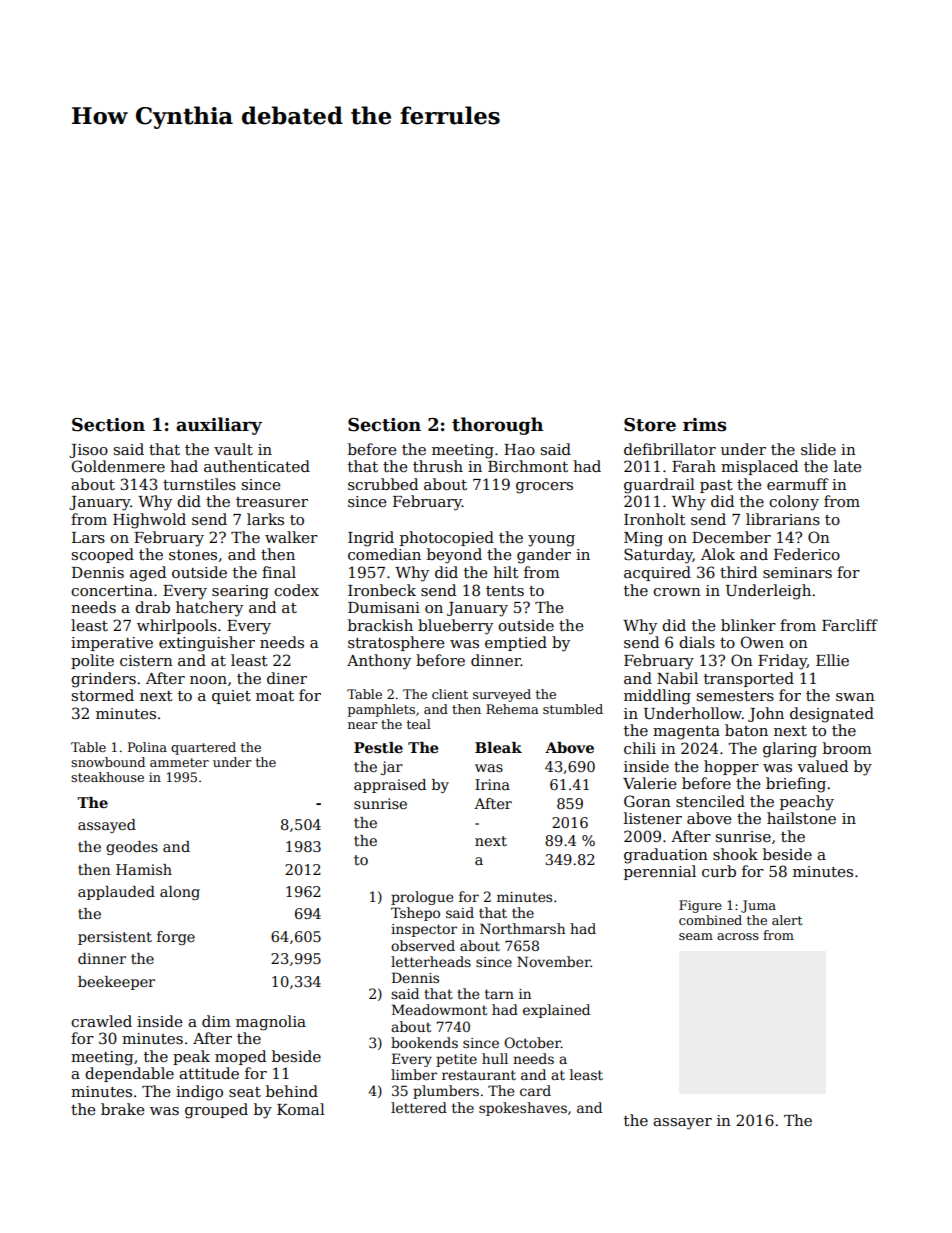 The height and width of the image is (1233, 952). I want to click on emptied, so click(516, 643).
